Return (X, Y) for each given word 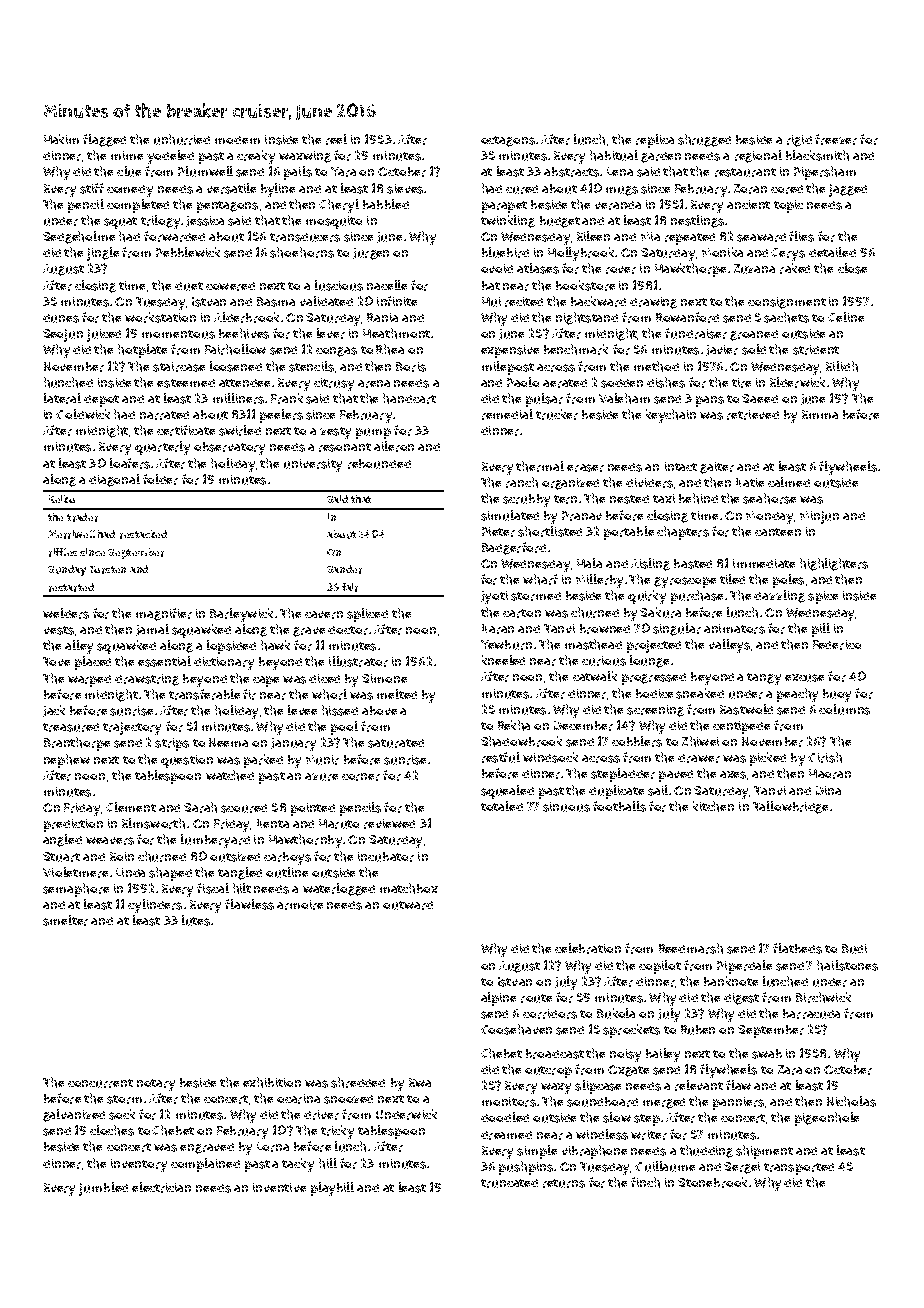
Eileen (593, 236)
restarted (71, 587)
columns (844, 709)
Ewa (420, 1082)
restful (501, 757)
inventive (279, 1187)
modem (237, 140)
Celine (846, 317)
